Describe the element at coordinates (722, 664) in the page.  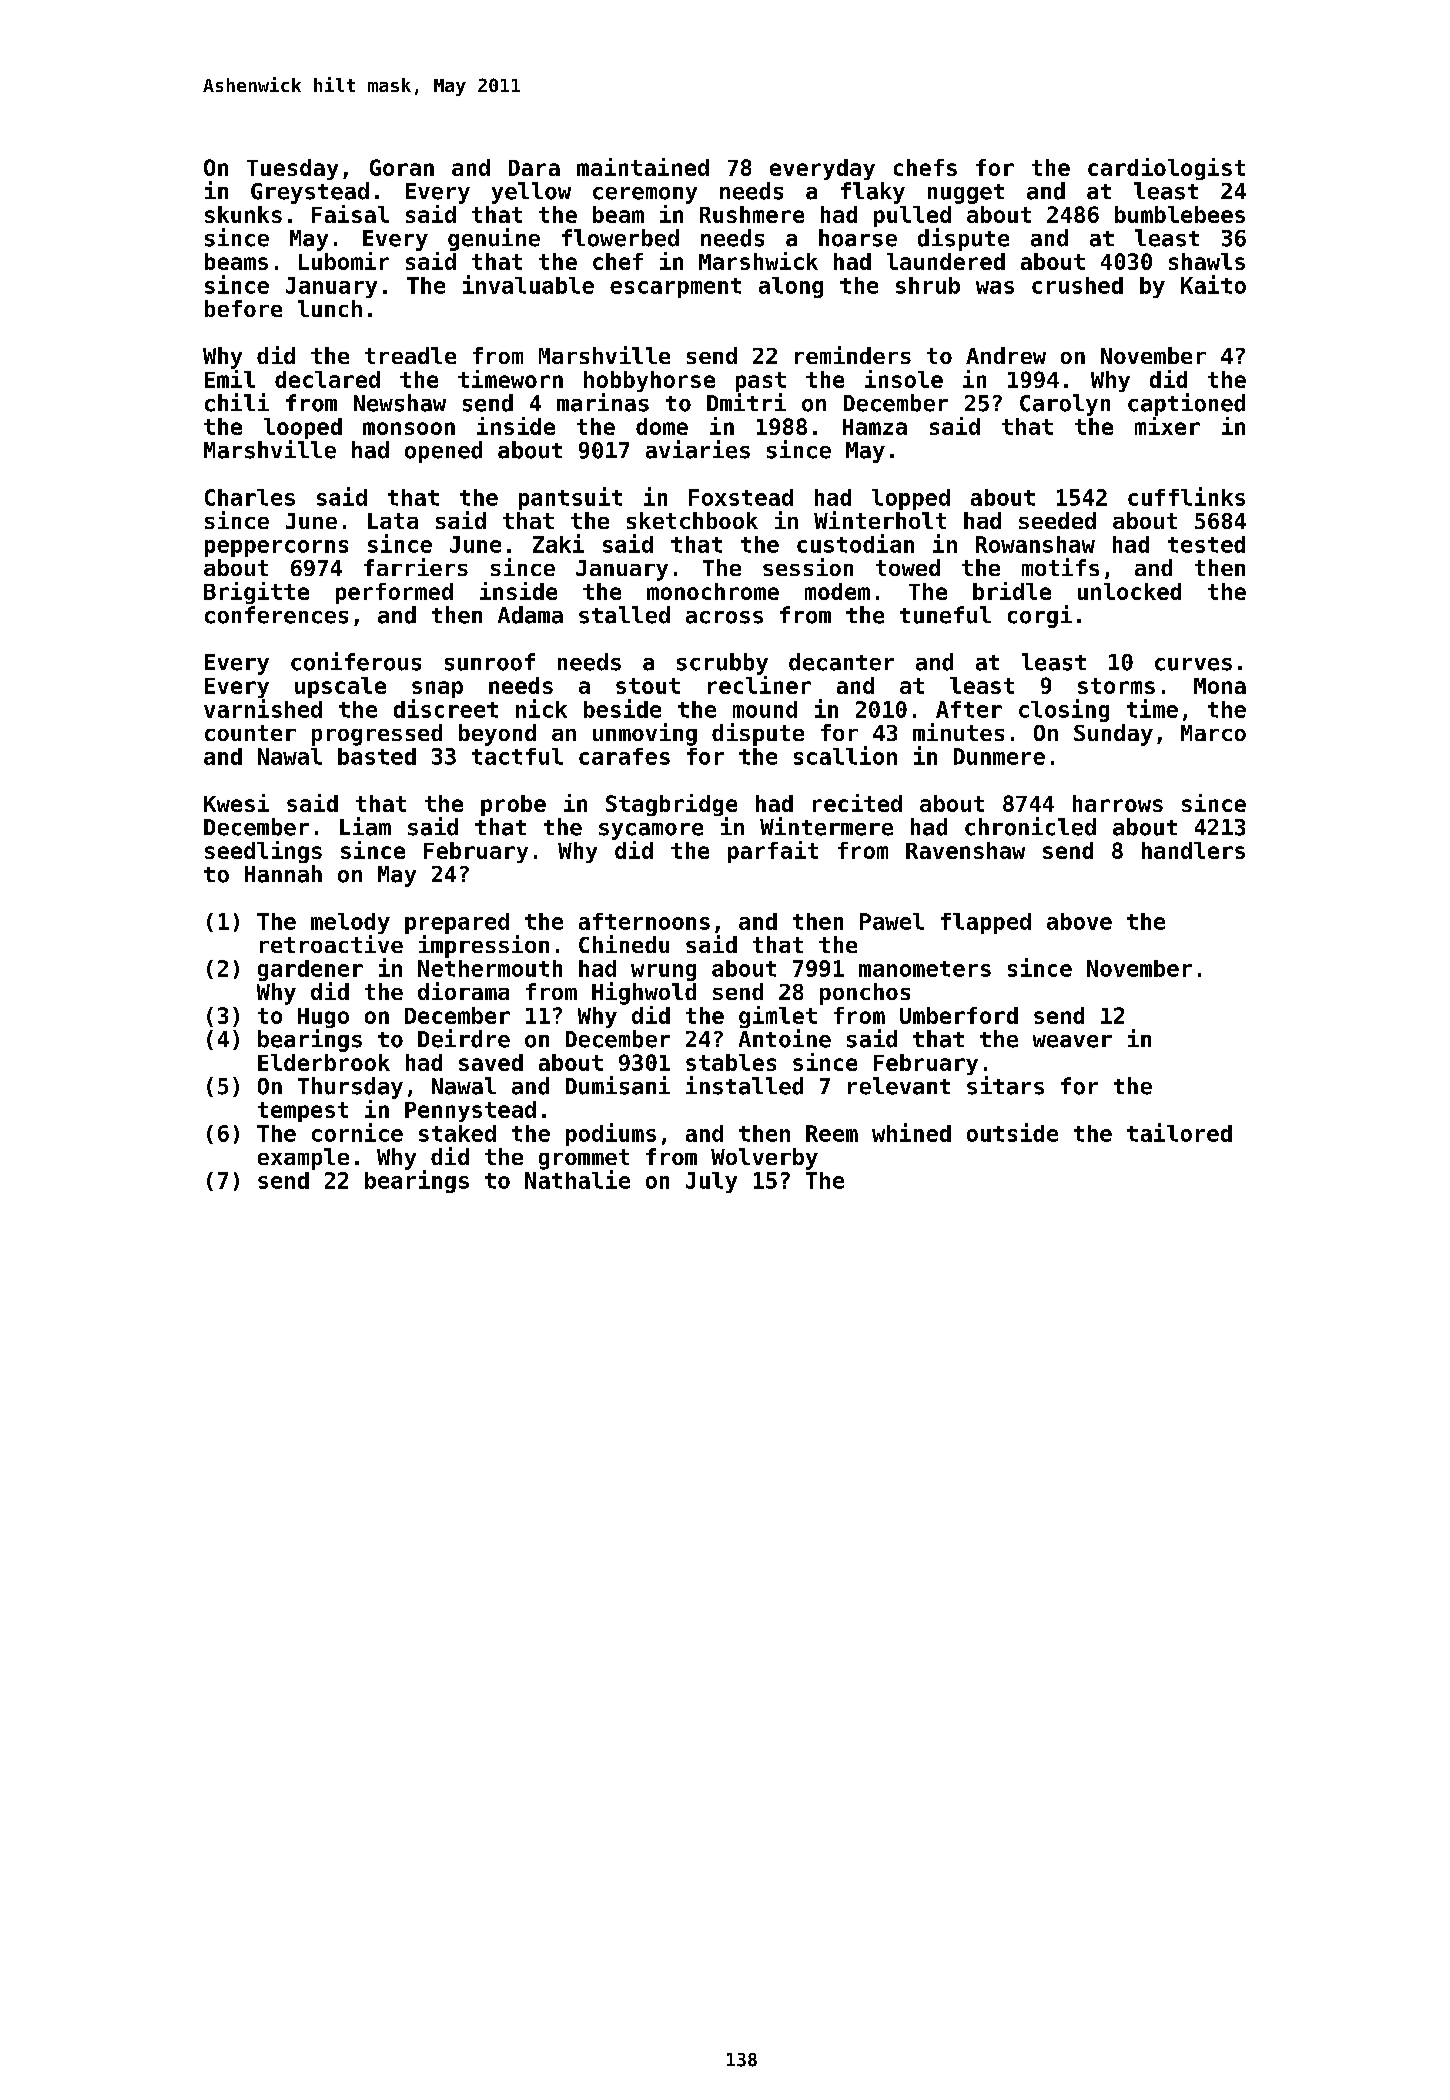
I see `scrubby` at that location.
